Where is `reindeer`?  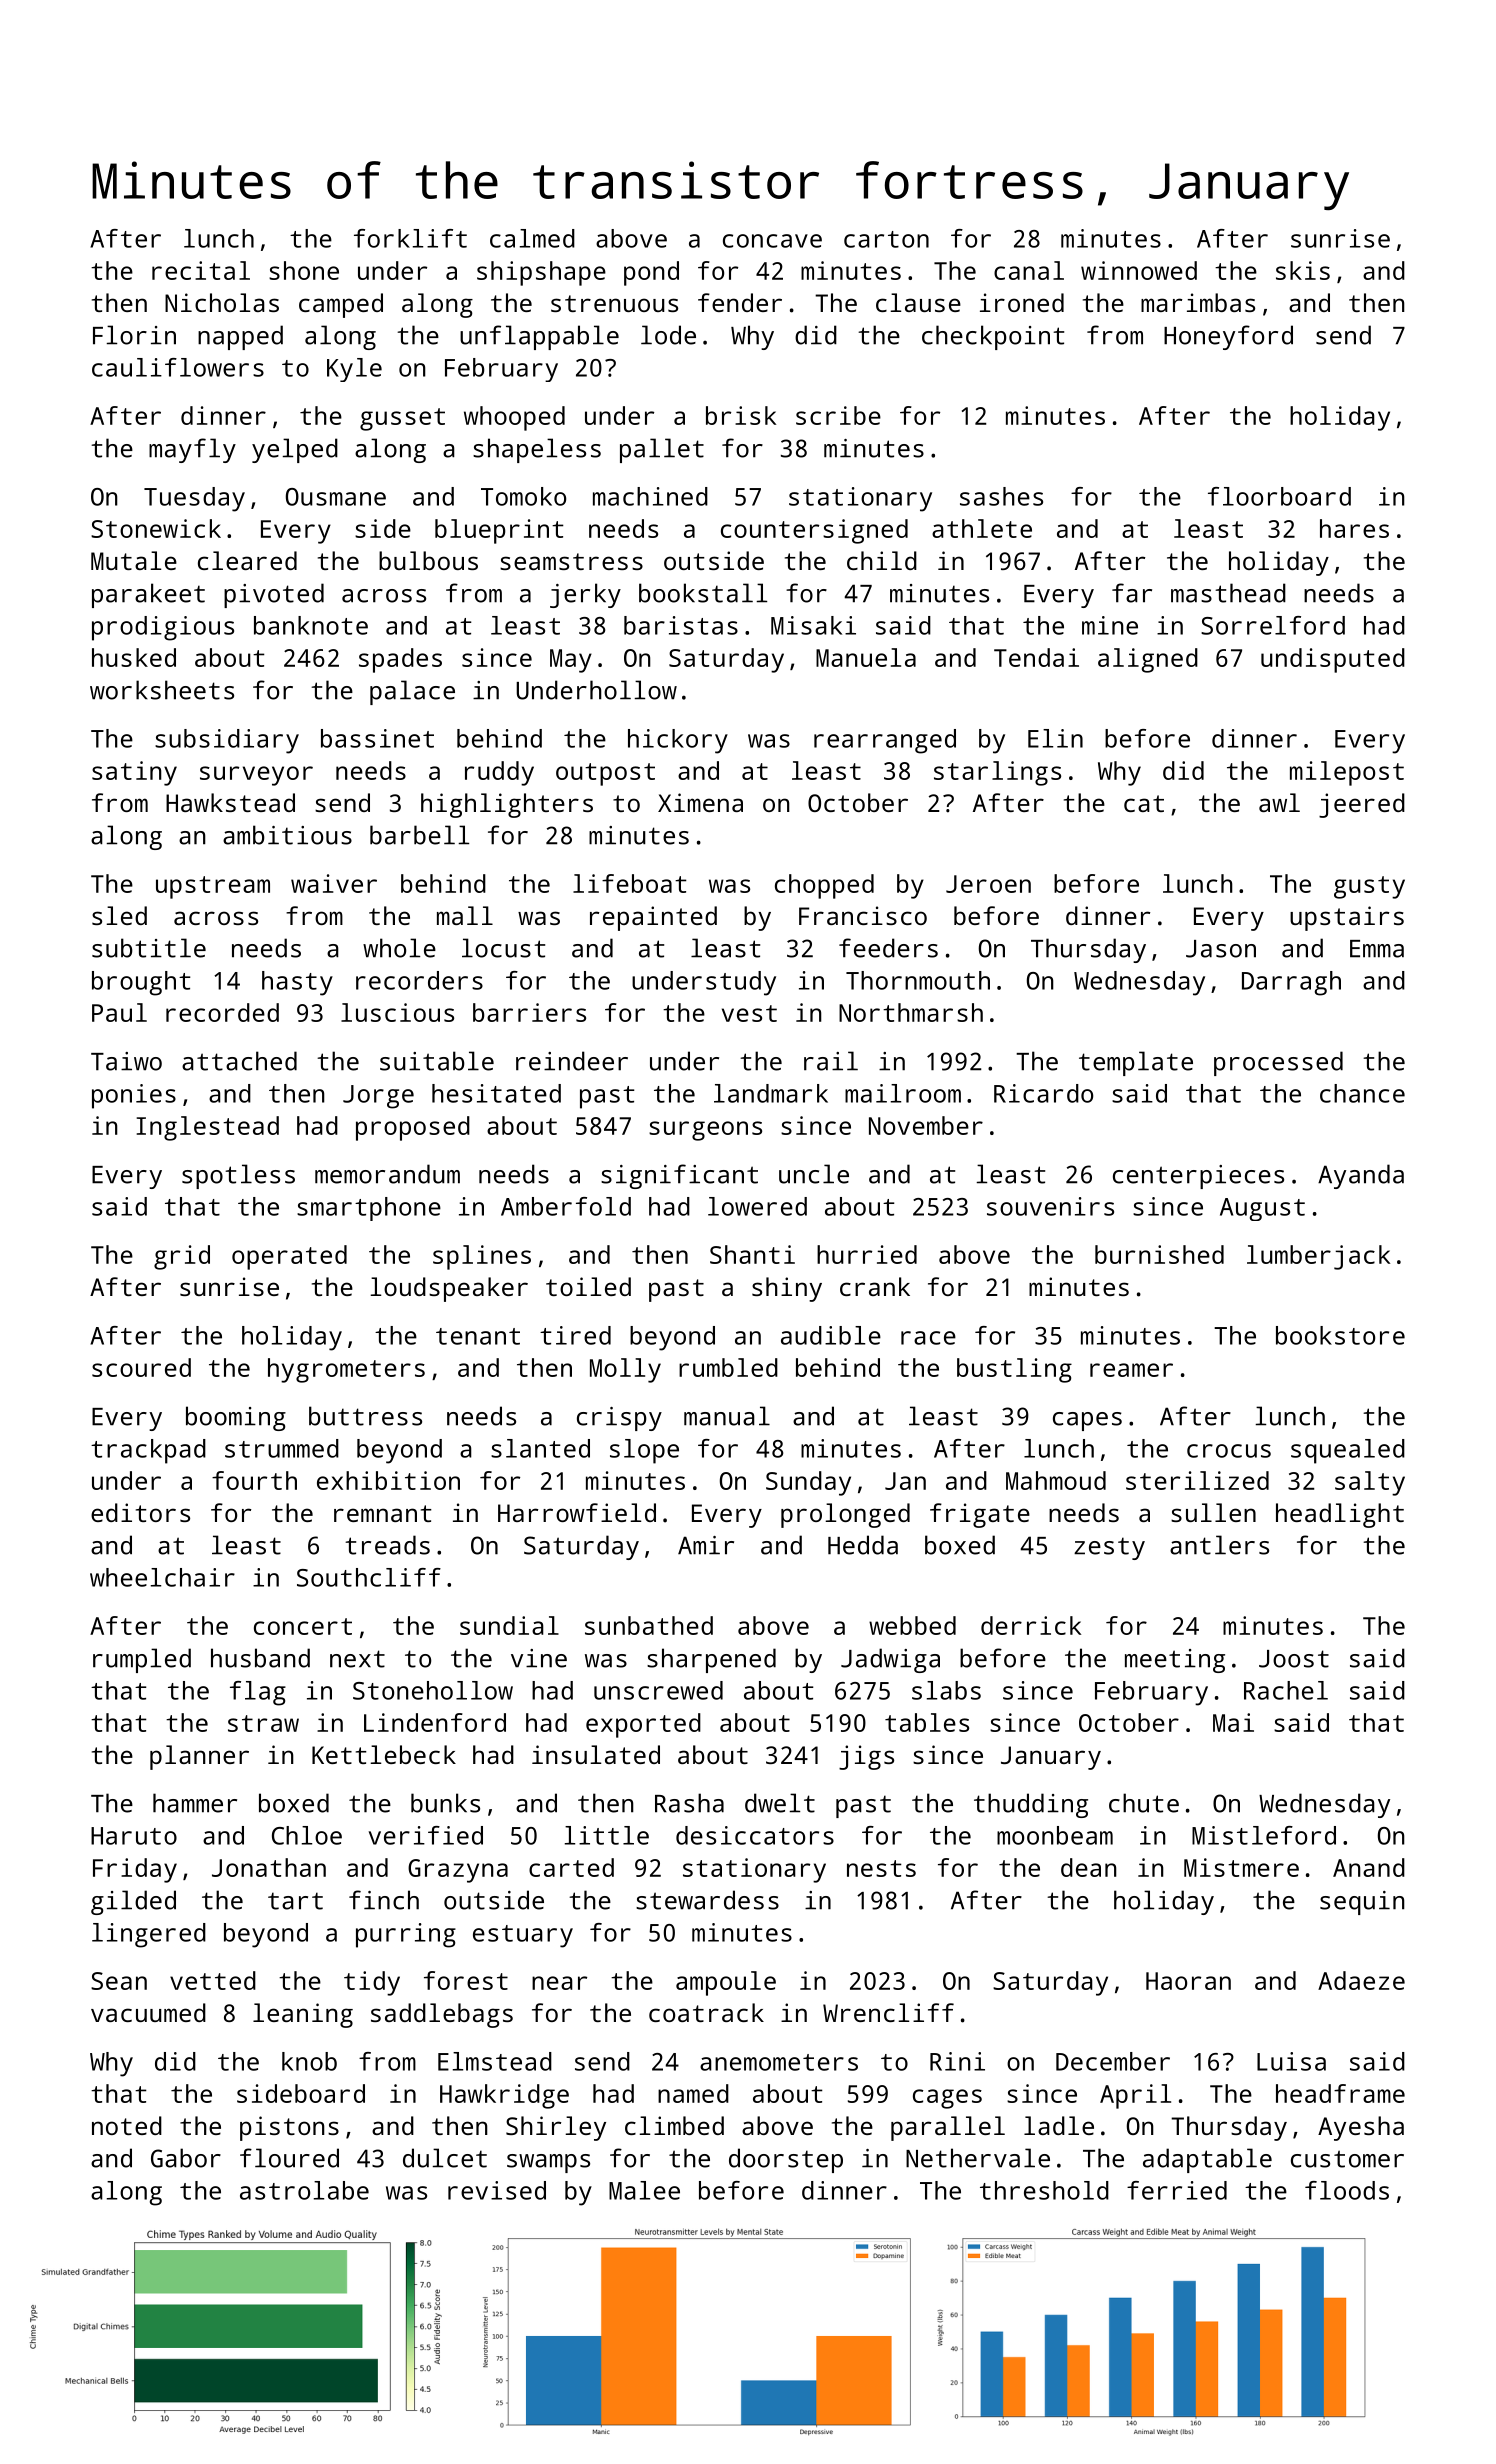 reindeer is located at coordinates (572, 1061).
